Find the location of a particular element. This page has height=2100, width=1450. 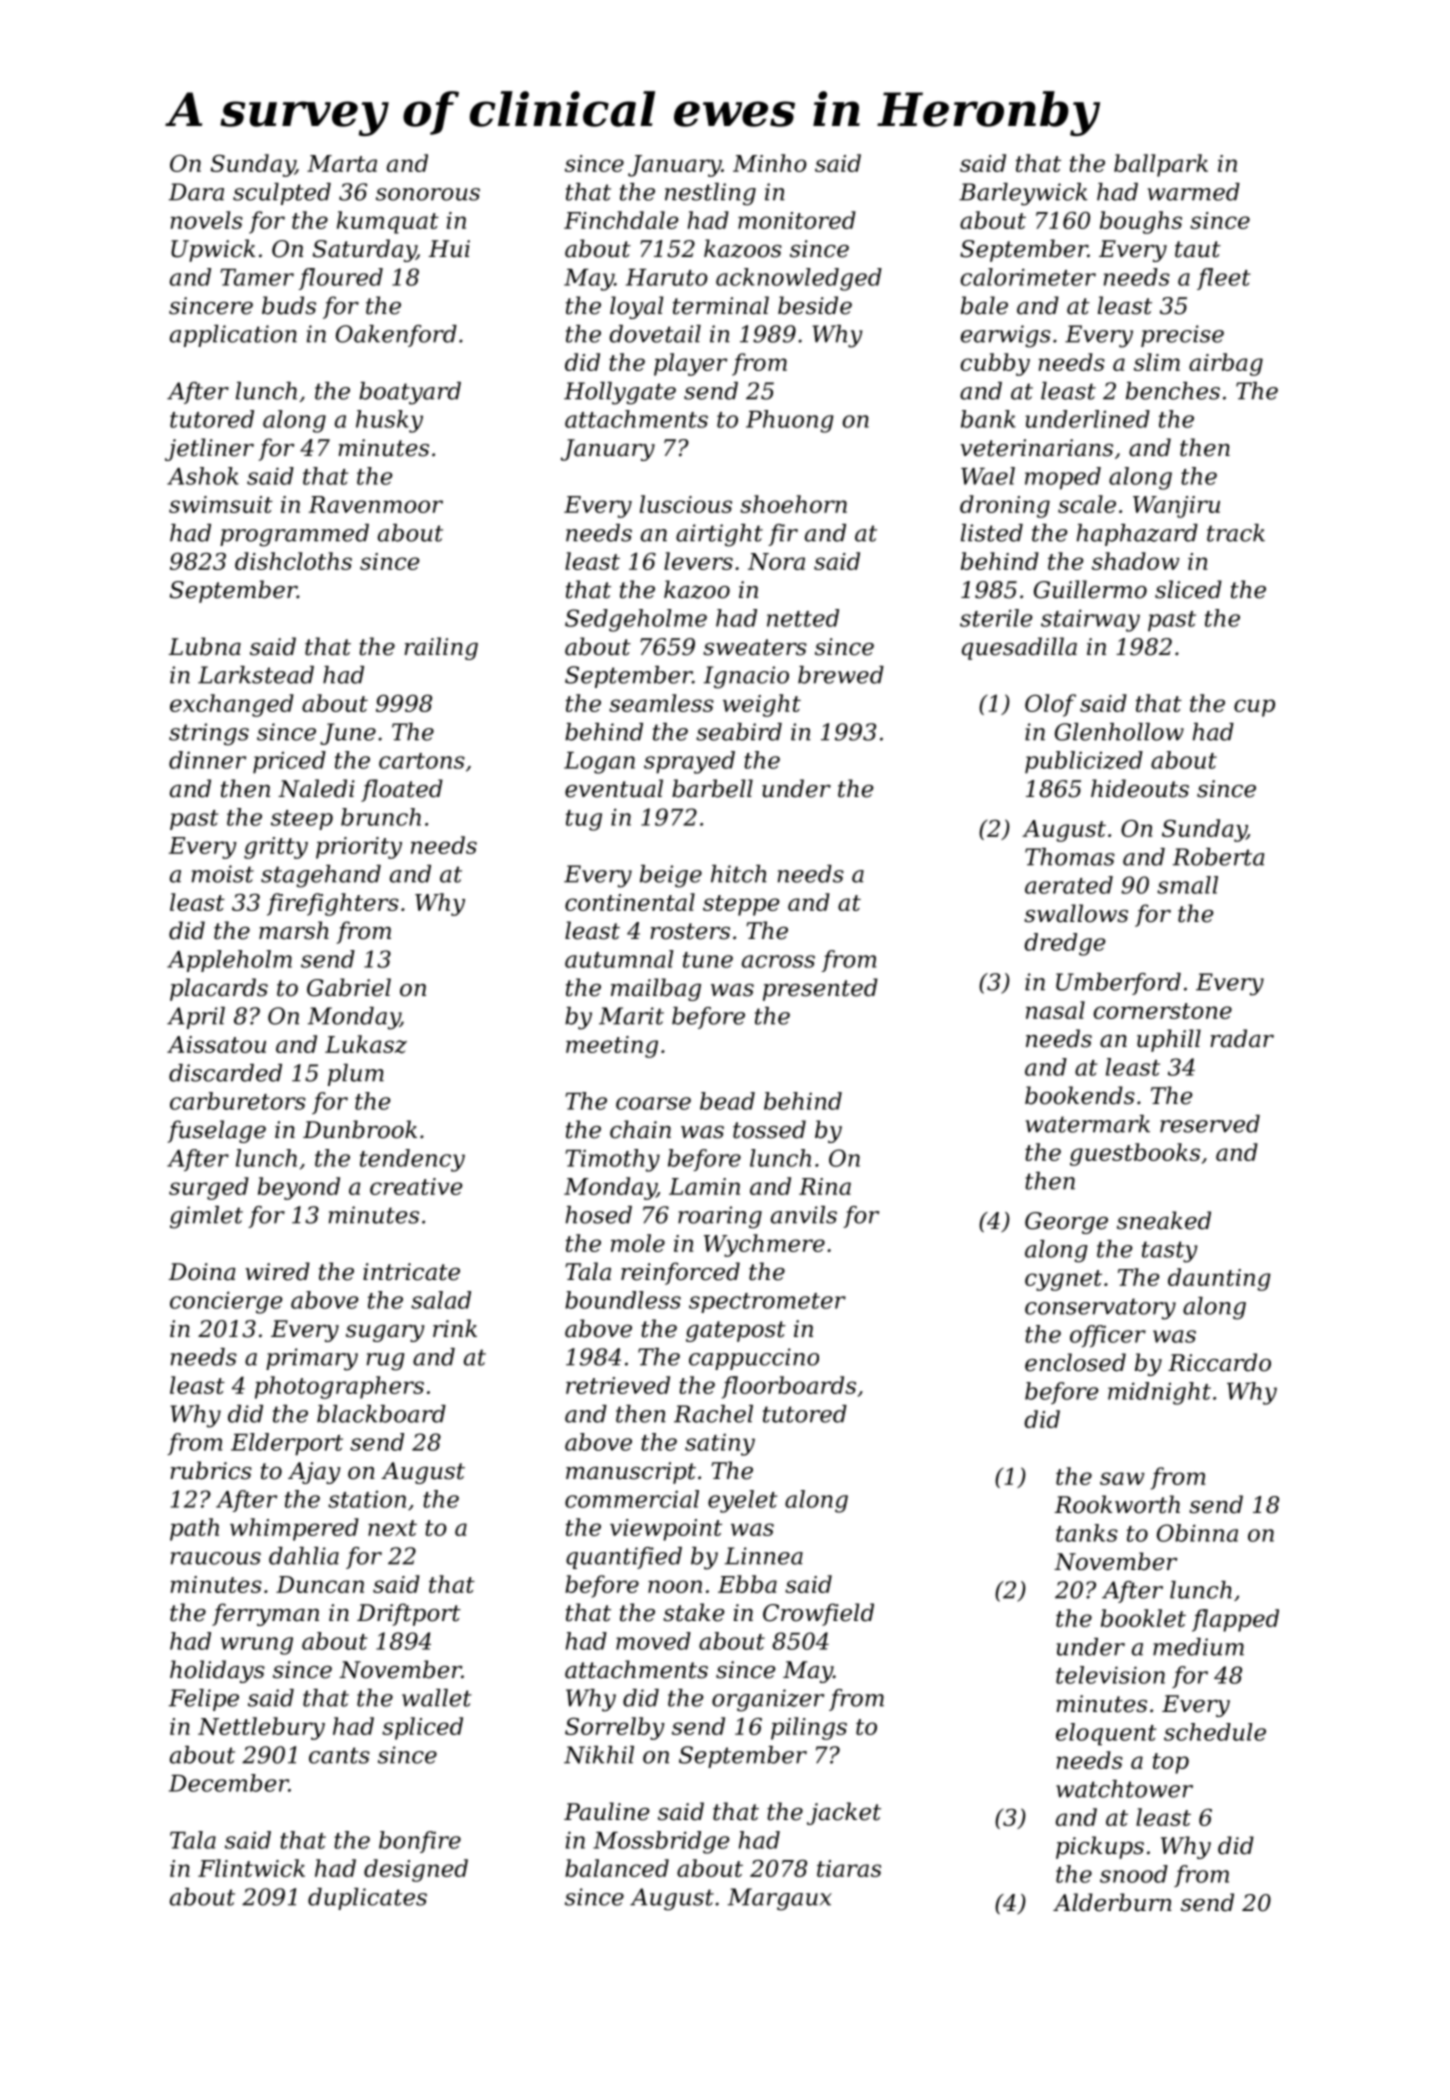

chain is located at coordinates (640, 1129).
